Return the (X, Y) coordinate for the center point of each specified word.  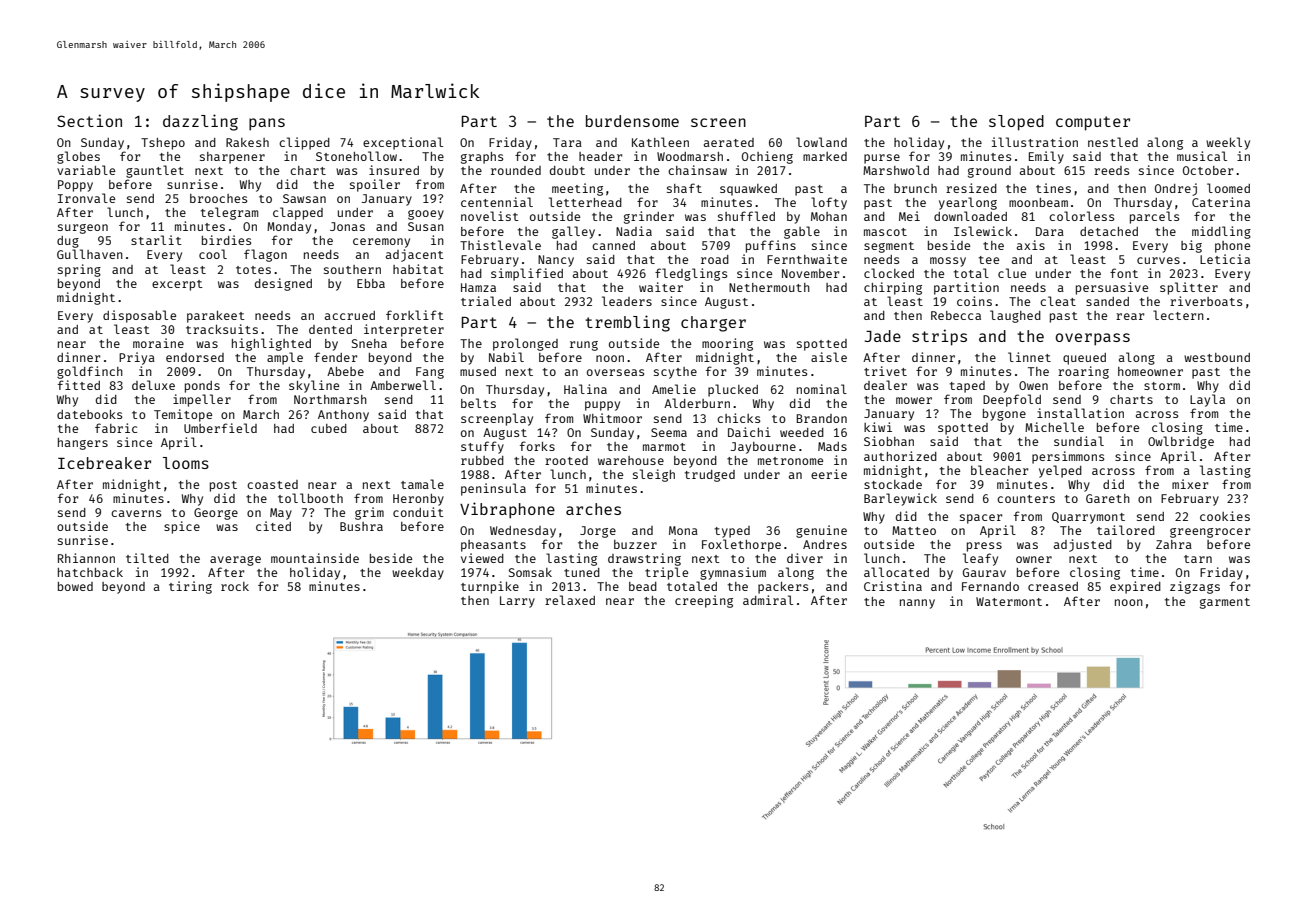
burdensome (632, 121)
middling (1221, 232)
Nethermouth (769, 287)
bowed (75, 586)
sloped (1016, 123)
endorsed (195, 357)
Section (89, 120)
